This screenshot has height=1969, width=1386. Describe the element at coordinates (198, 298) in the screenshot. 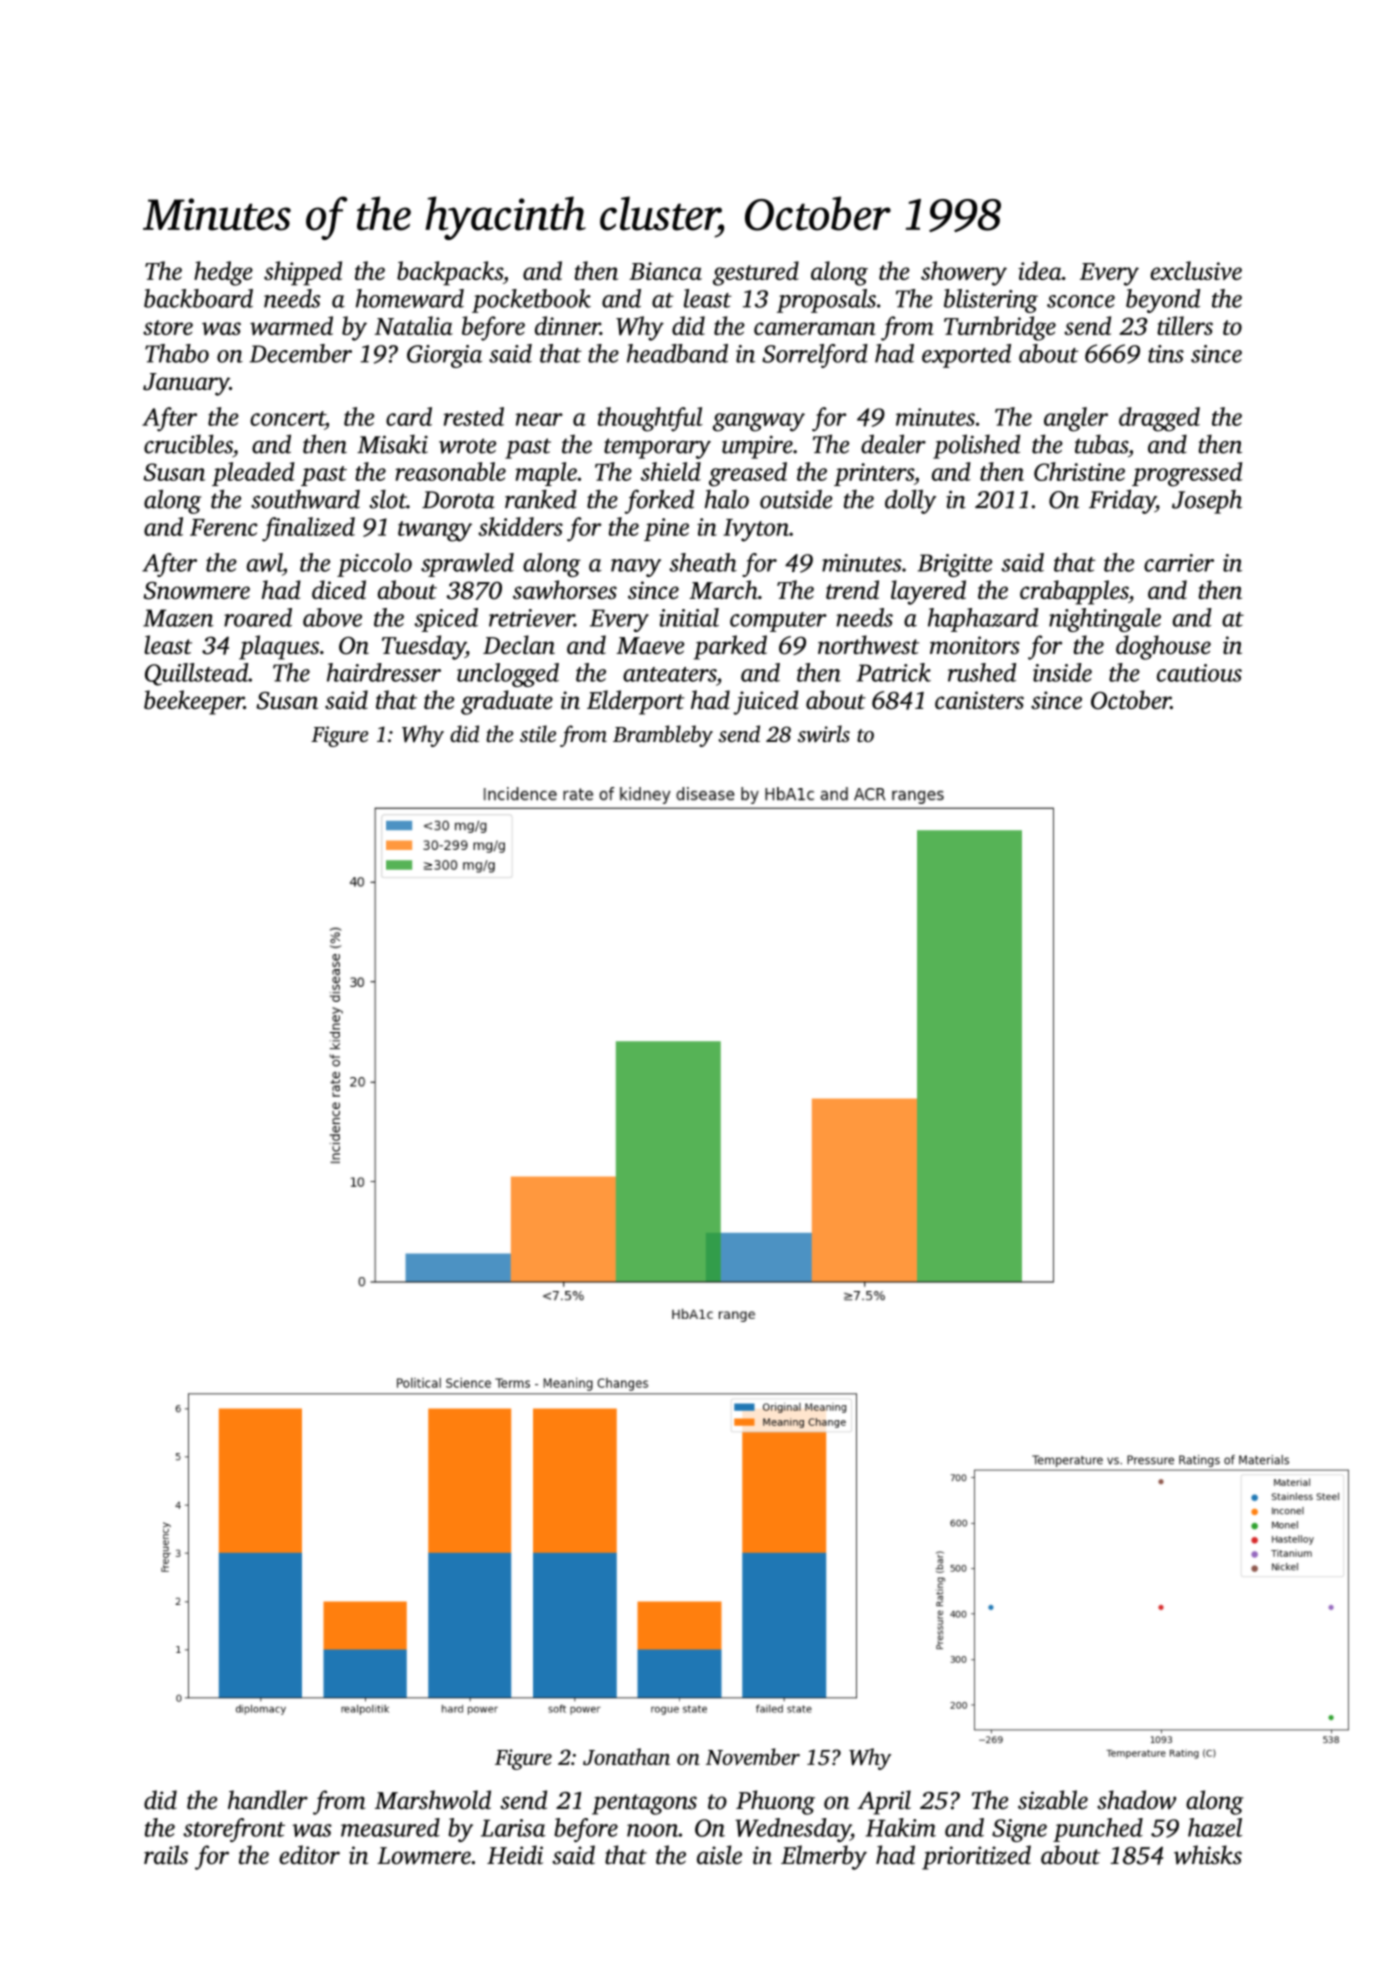

I see `backboard` at that location.
